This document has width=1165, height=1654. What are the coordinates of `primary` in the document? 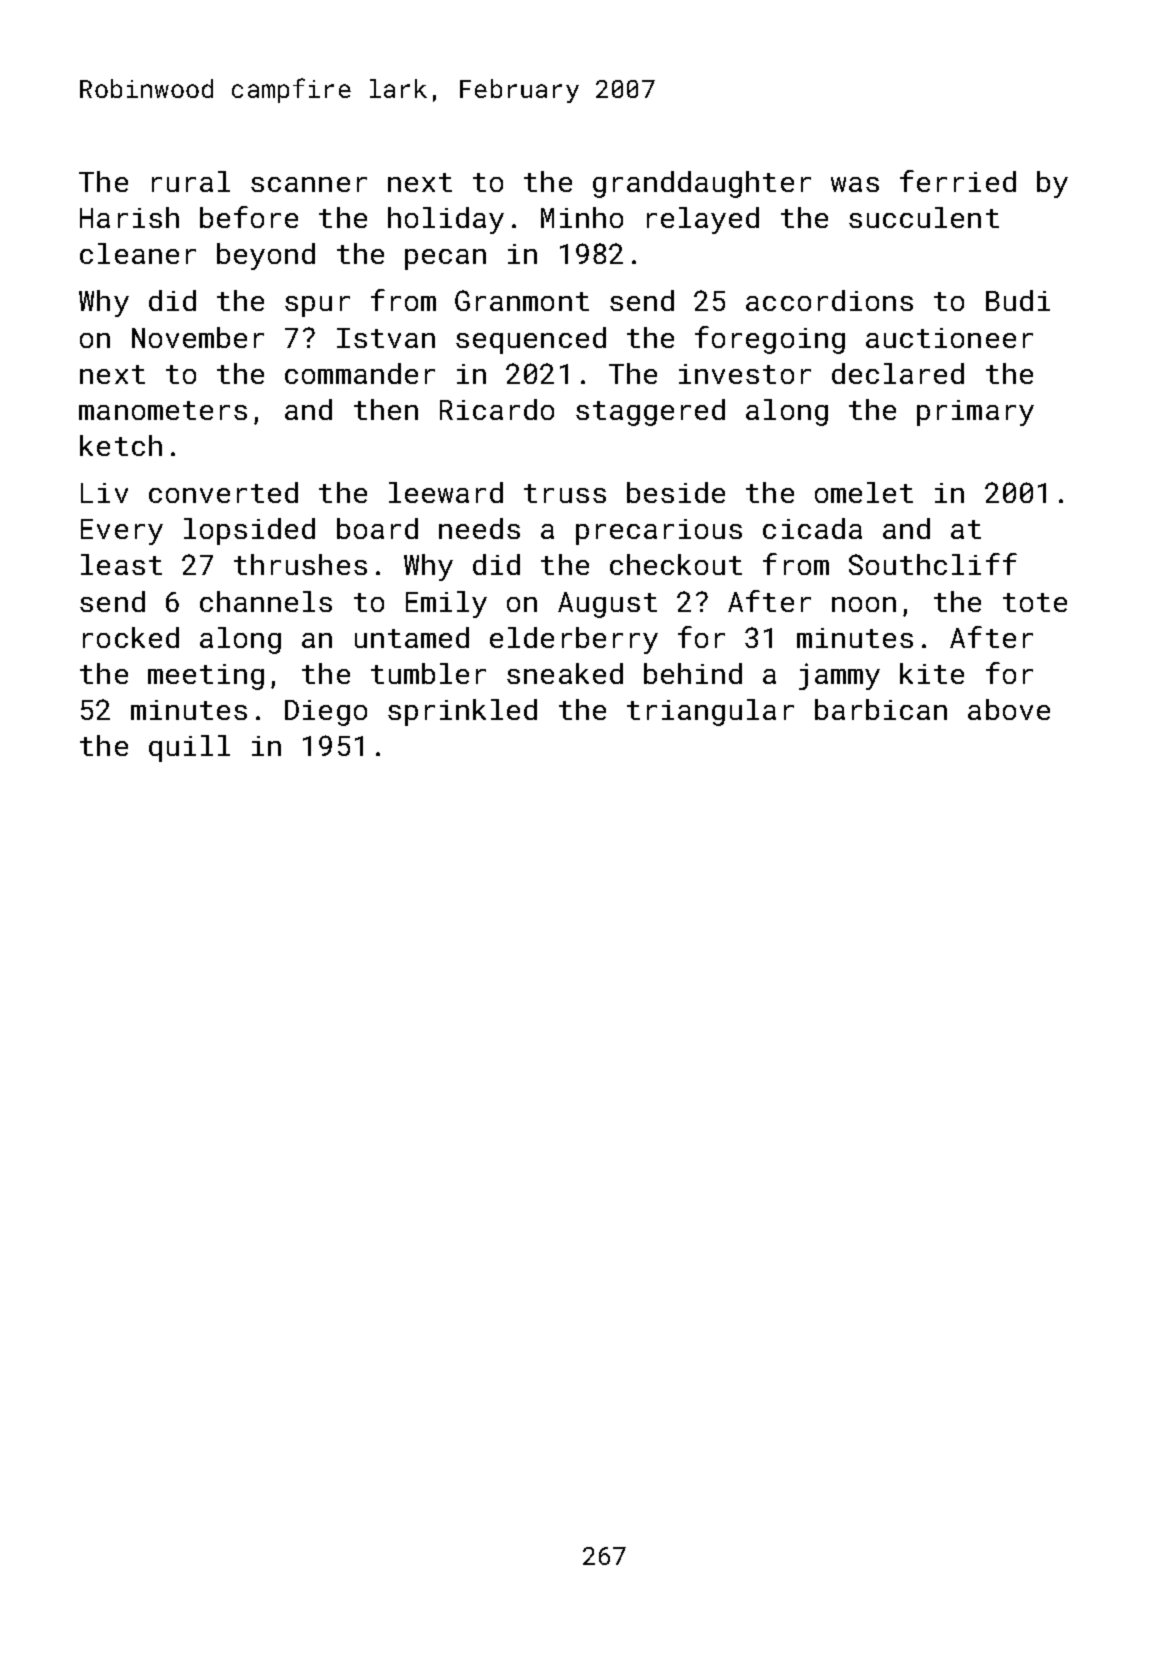 It's located at (975, 413).
